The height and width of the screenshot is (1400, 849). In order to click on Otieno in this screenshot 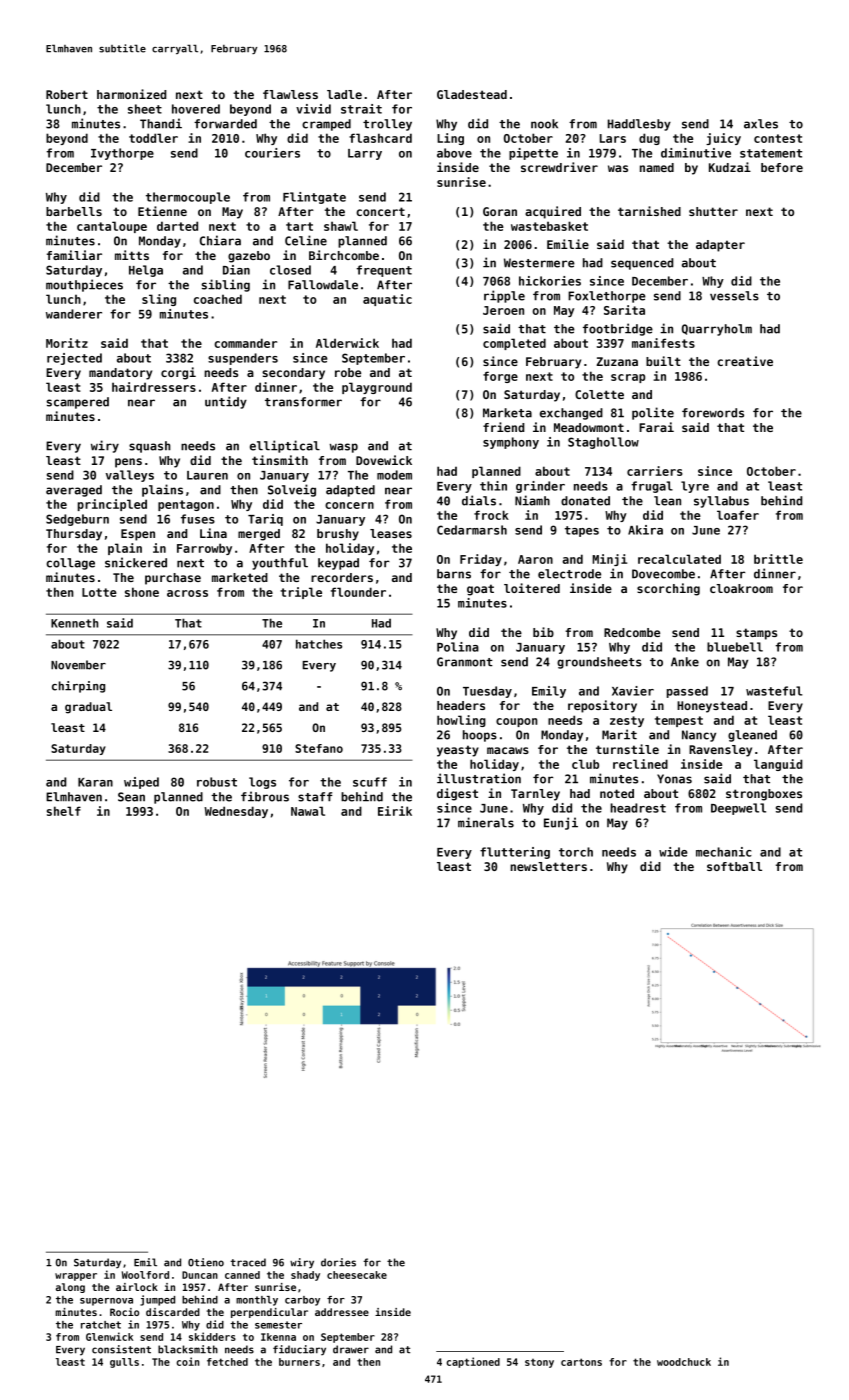, I will do `click(206, 1262)`.
